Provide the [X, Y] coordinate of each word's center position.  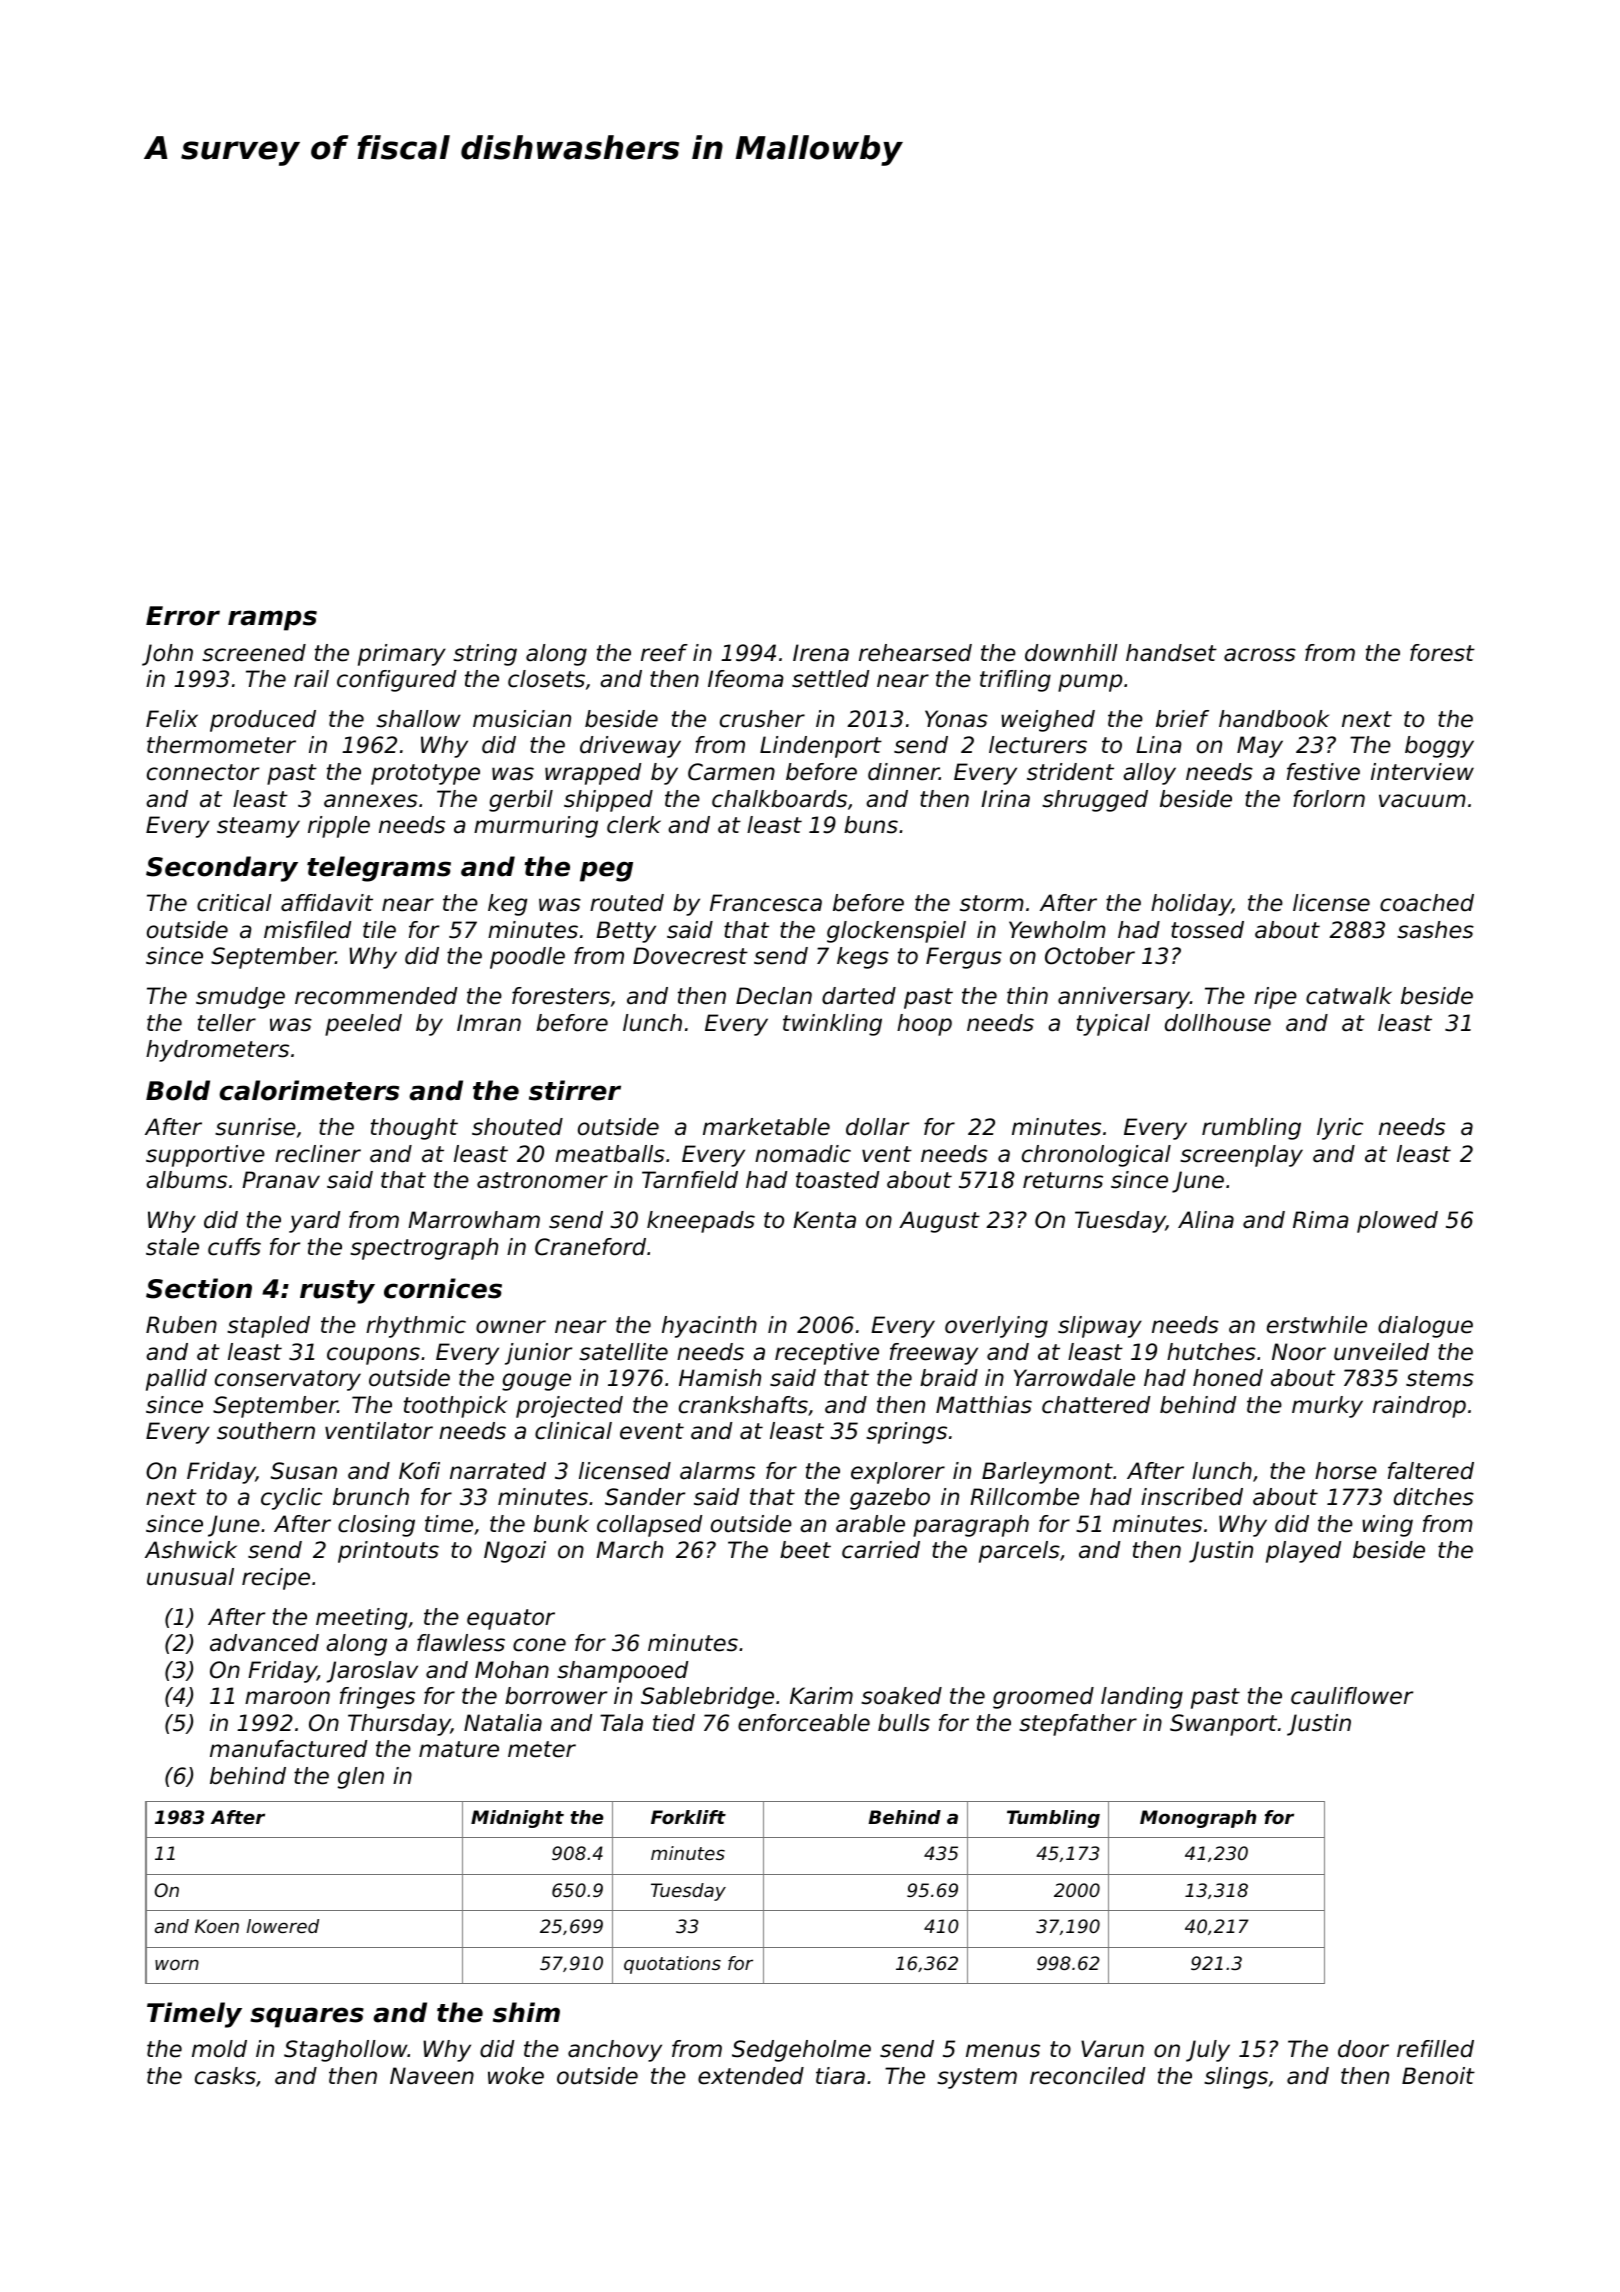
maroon [287, 1698]
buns [871, 825]
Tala [621, 1723]
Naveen [432, 2076]
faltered [1431, 1471]
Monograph [1198, 1819]
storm [992, 903]
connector [203, 772]
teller [227, 1023]
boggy [1439, 747]
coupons [373, 1356]
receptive [827, 1354]
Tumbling [1053, 1819]
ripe [1275, 998]
